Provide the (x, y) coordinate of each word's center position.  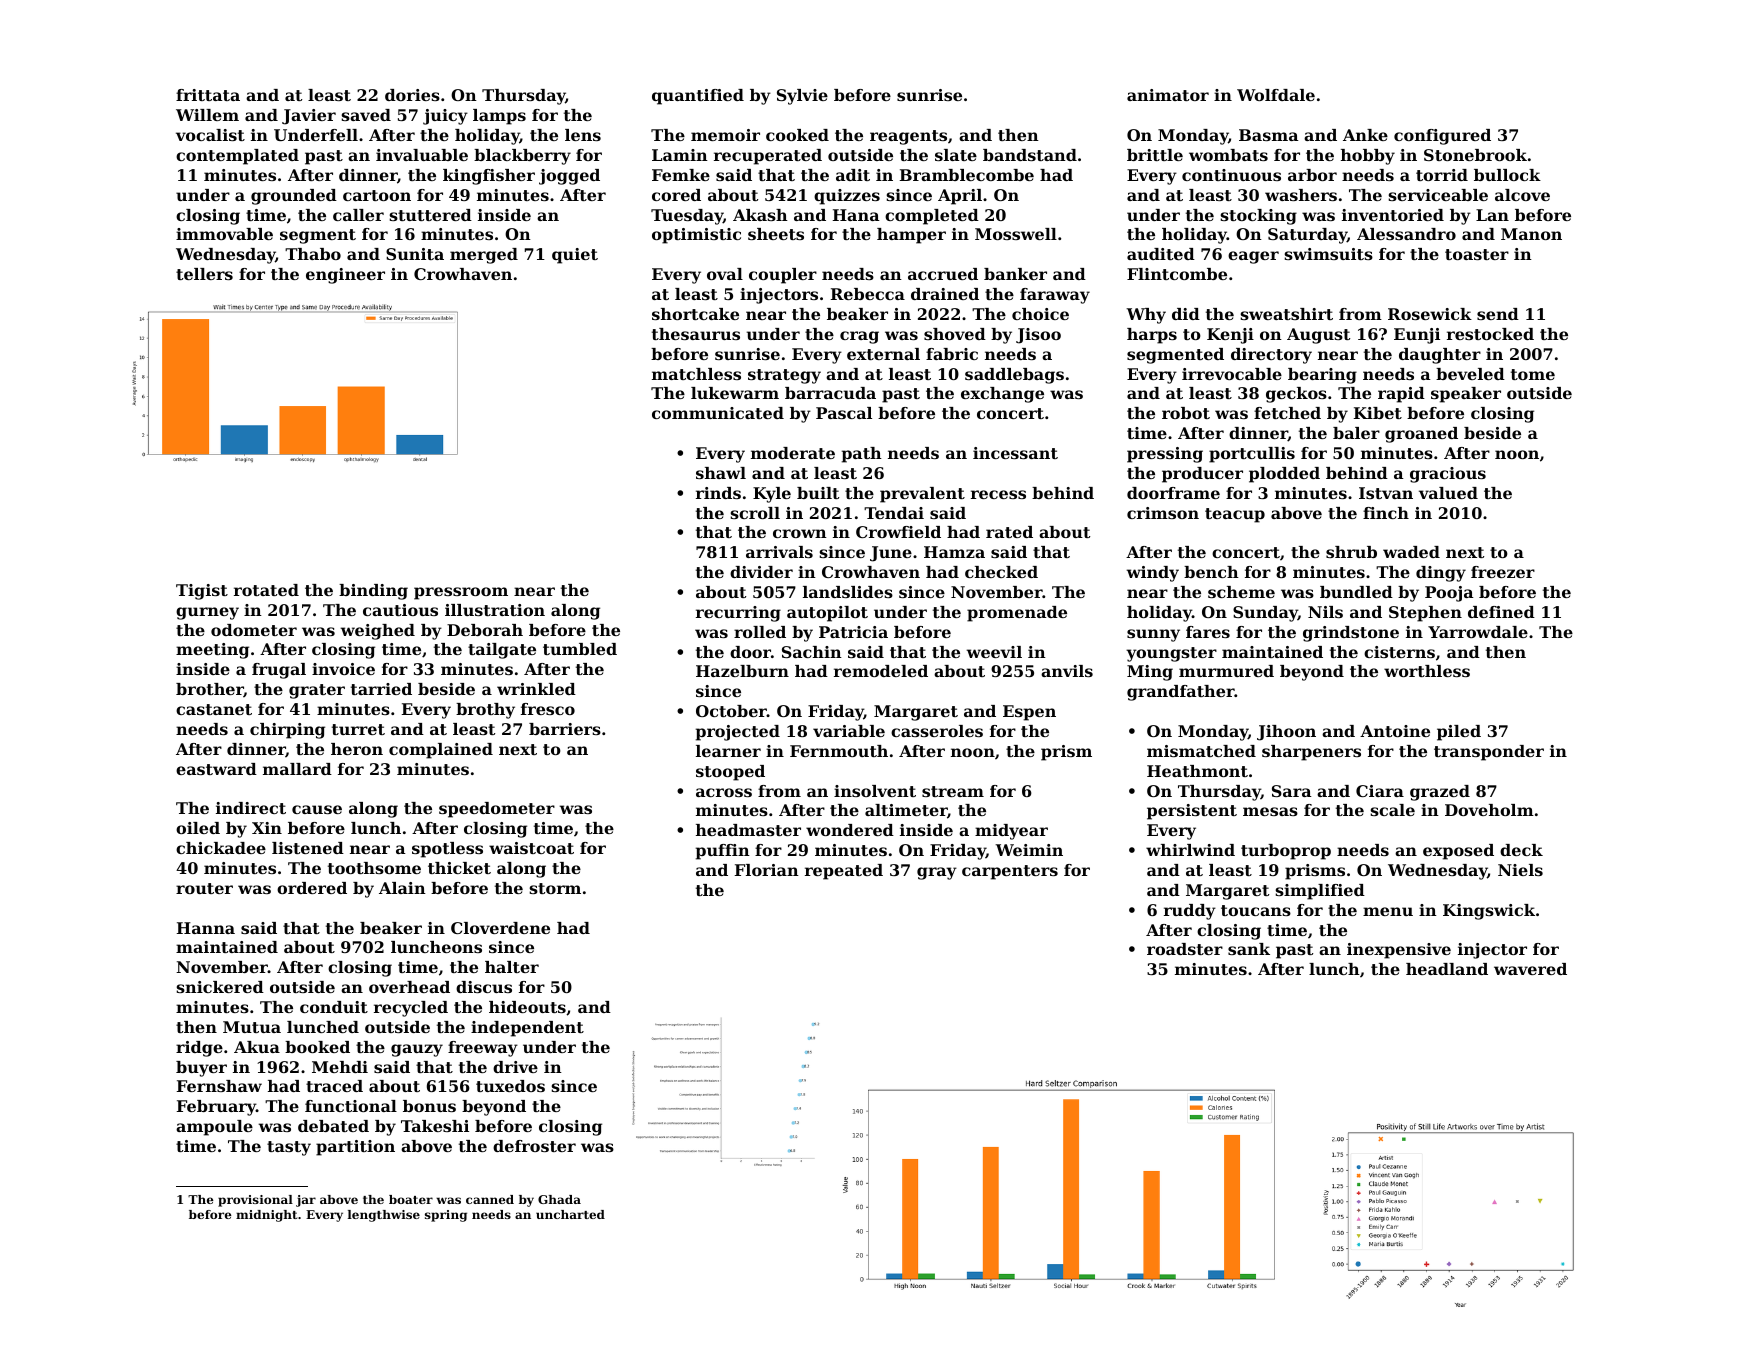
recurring (738, 614)
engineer (345, 276)
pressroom (461, 593)
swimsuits (1328, 254)
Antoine (1395, 731)
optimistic (696, 236)
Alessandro (1406, 234)
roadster (1185, 949)
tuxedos (510, 1086)
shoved (955, 334)
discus (484, 987)
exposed (1458, 852)
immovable (224, 234)
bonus (429, 1106)
